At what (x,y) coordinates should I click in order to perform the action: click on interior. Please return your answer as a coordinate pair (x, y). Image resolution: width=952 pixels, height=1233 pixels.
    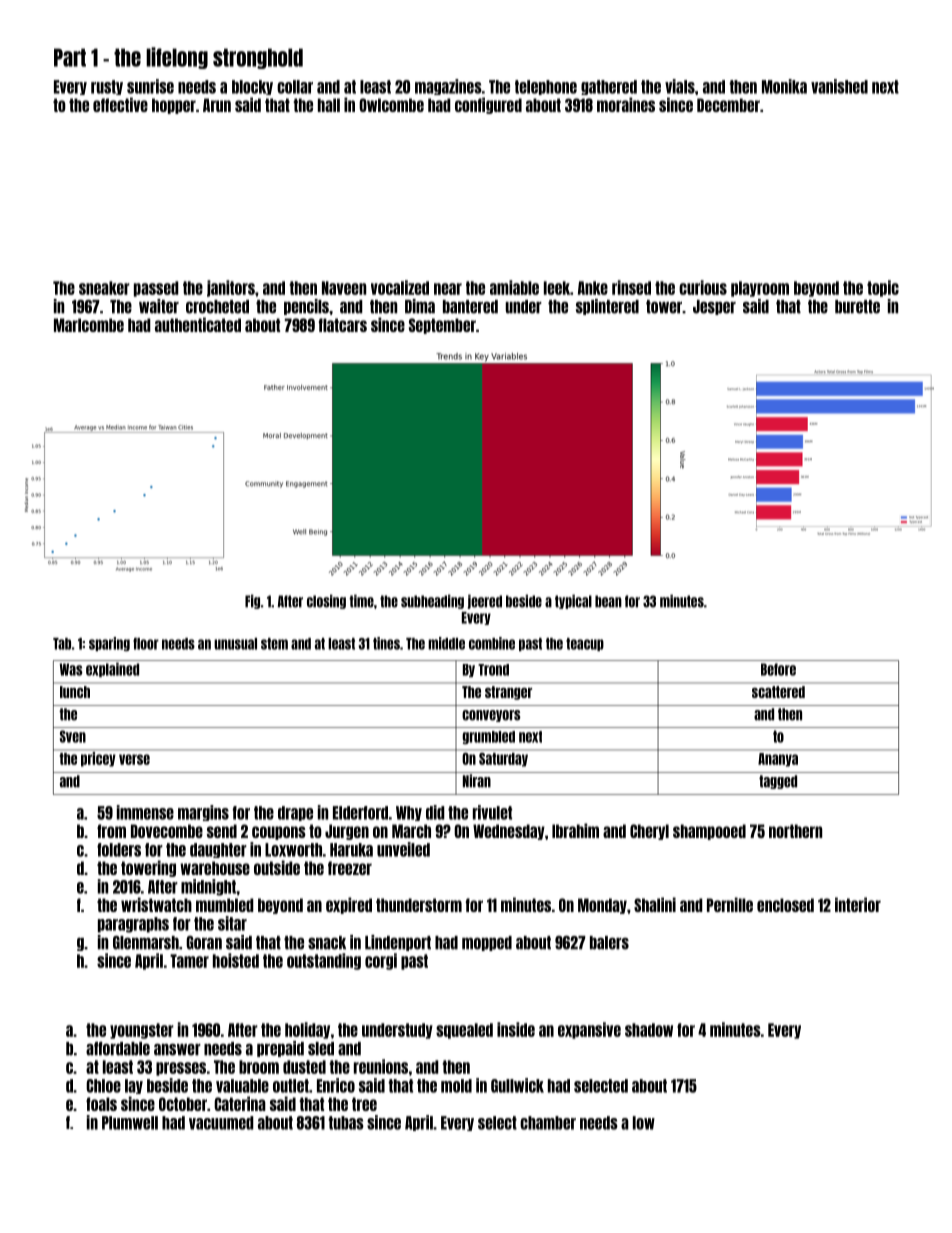
    Looking at the image, I should click on (858, 904).
